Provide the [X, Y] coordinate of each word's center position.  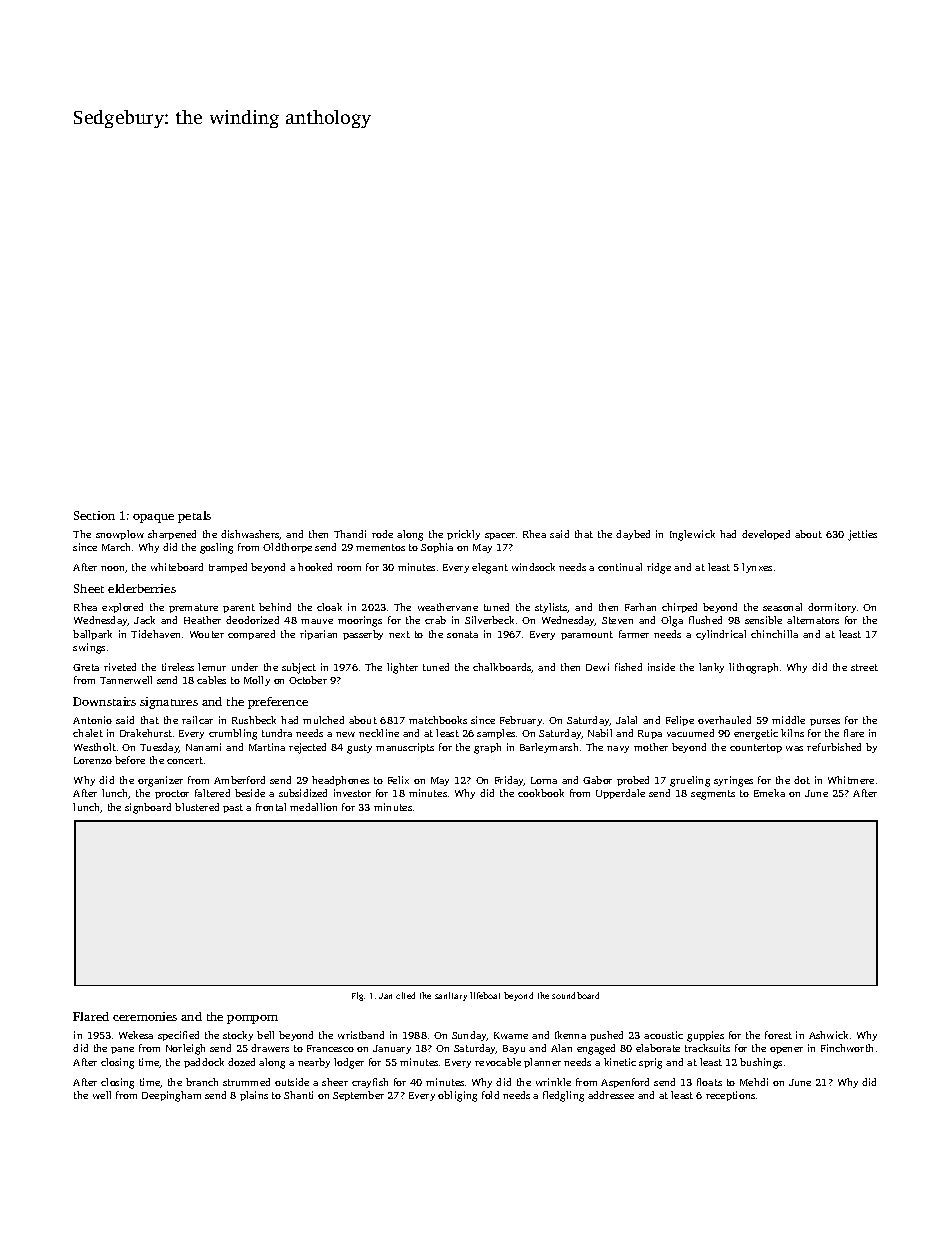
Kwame [511, 1035]
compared [251, 635]
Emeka [769, 793]
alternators [813, 620]
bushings [761, 1063]
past [233, 808]
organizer [160, 781]
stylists [551, 608]
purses [825, 722]
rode [382, 534]
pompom [252, 1019]
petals [194, 517]
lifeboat [485, 995]
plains [254, 1096]
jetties [862, 535]
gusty [359, 749]
